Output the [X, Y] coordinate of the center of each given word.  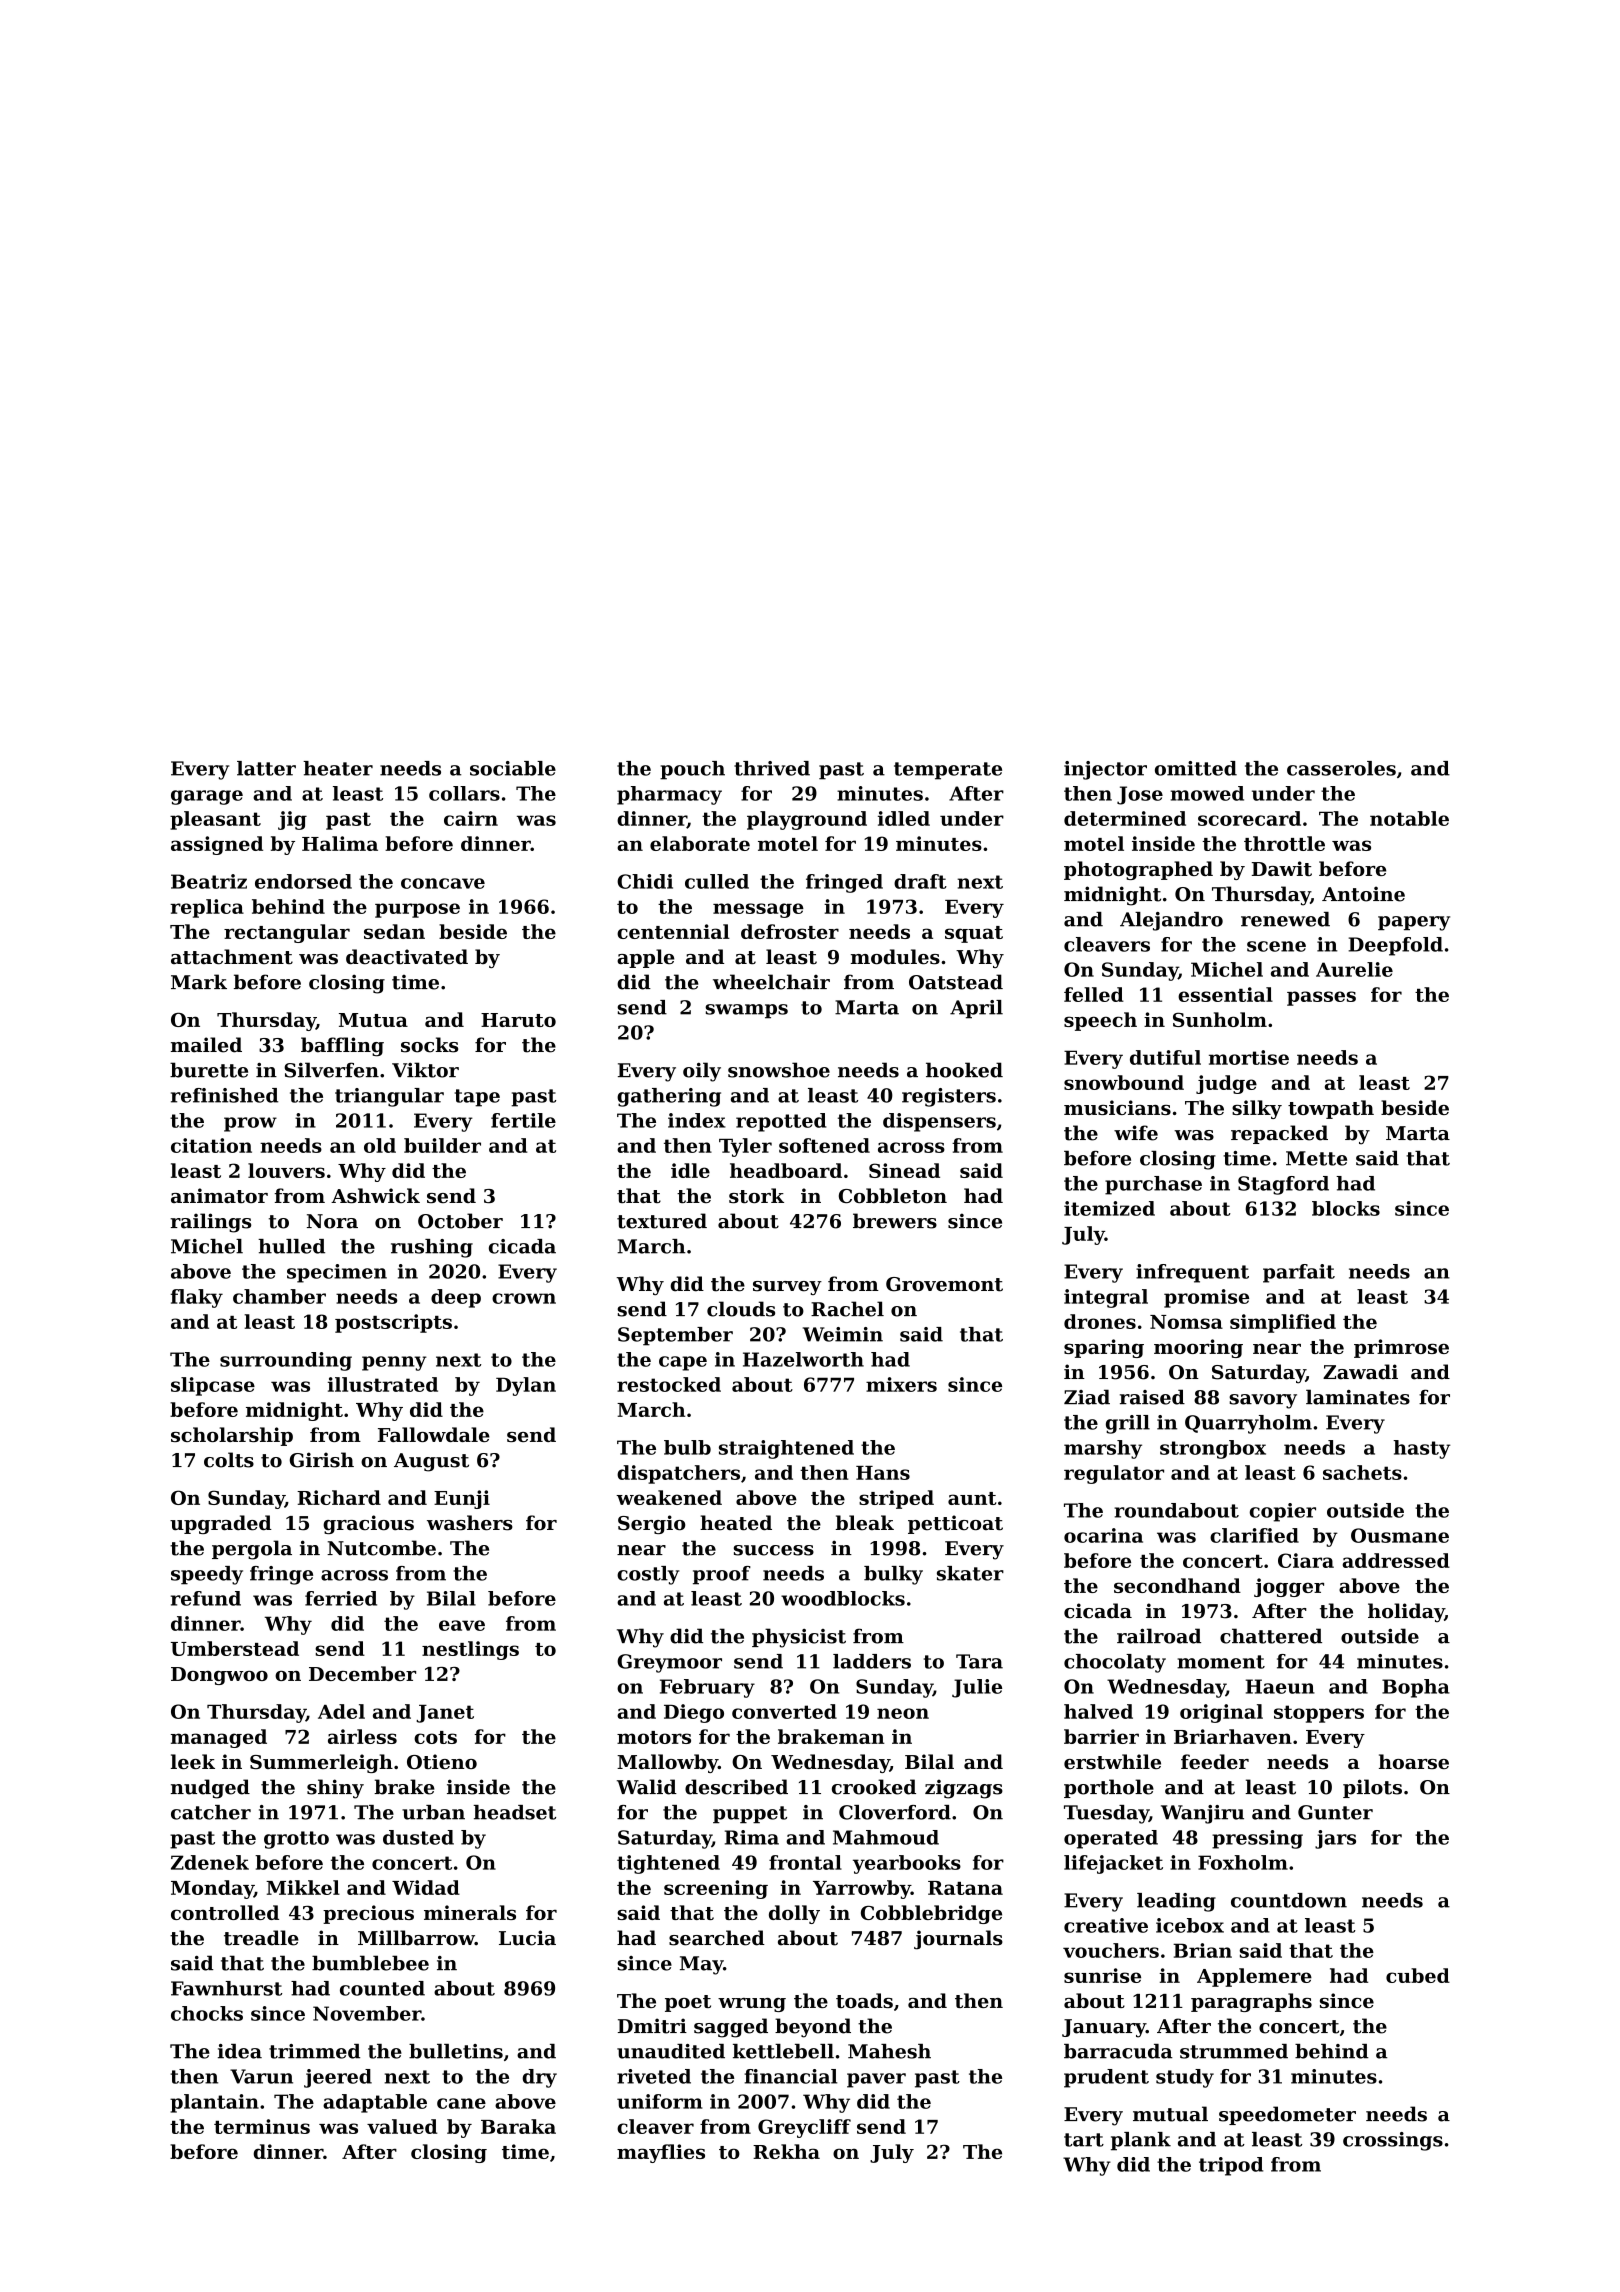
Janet [445, 1714]
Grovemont [944, 1284]
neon [903, 1713]
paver [876, 2080]
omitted [1196, 768]
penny [394, 1363]
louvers [286, 1170]
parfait [1299, 1273]
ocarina [1103, 1535]
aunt [972, 1498]
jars [1335, 1839]
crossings [1393, 2141]
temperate [948, 771]
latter [266, 768]
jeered [338, 2078]
